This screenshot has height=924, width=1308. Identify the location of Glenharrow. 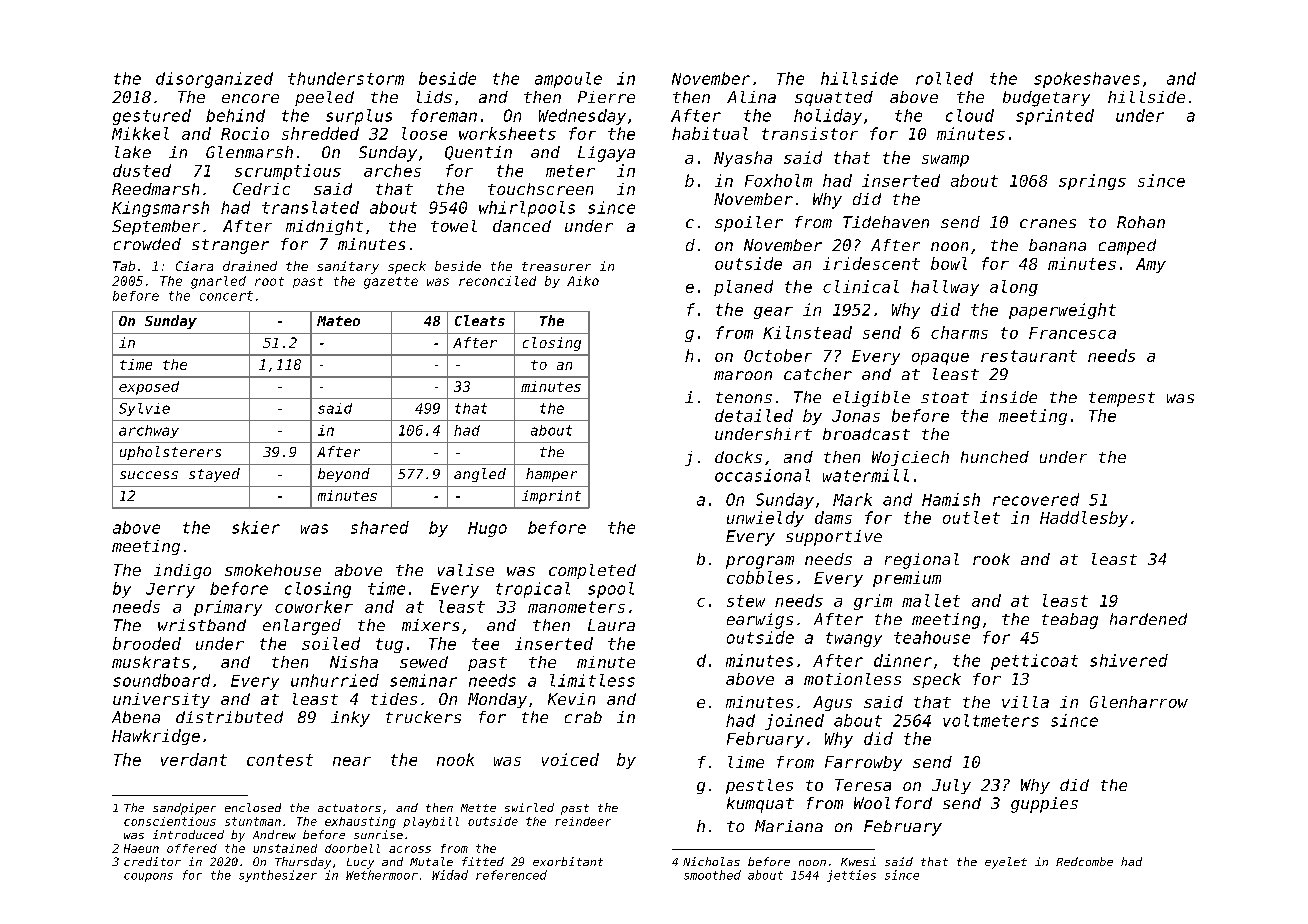
(1139, 702).
